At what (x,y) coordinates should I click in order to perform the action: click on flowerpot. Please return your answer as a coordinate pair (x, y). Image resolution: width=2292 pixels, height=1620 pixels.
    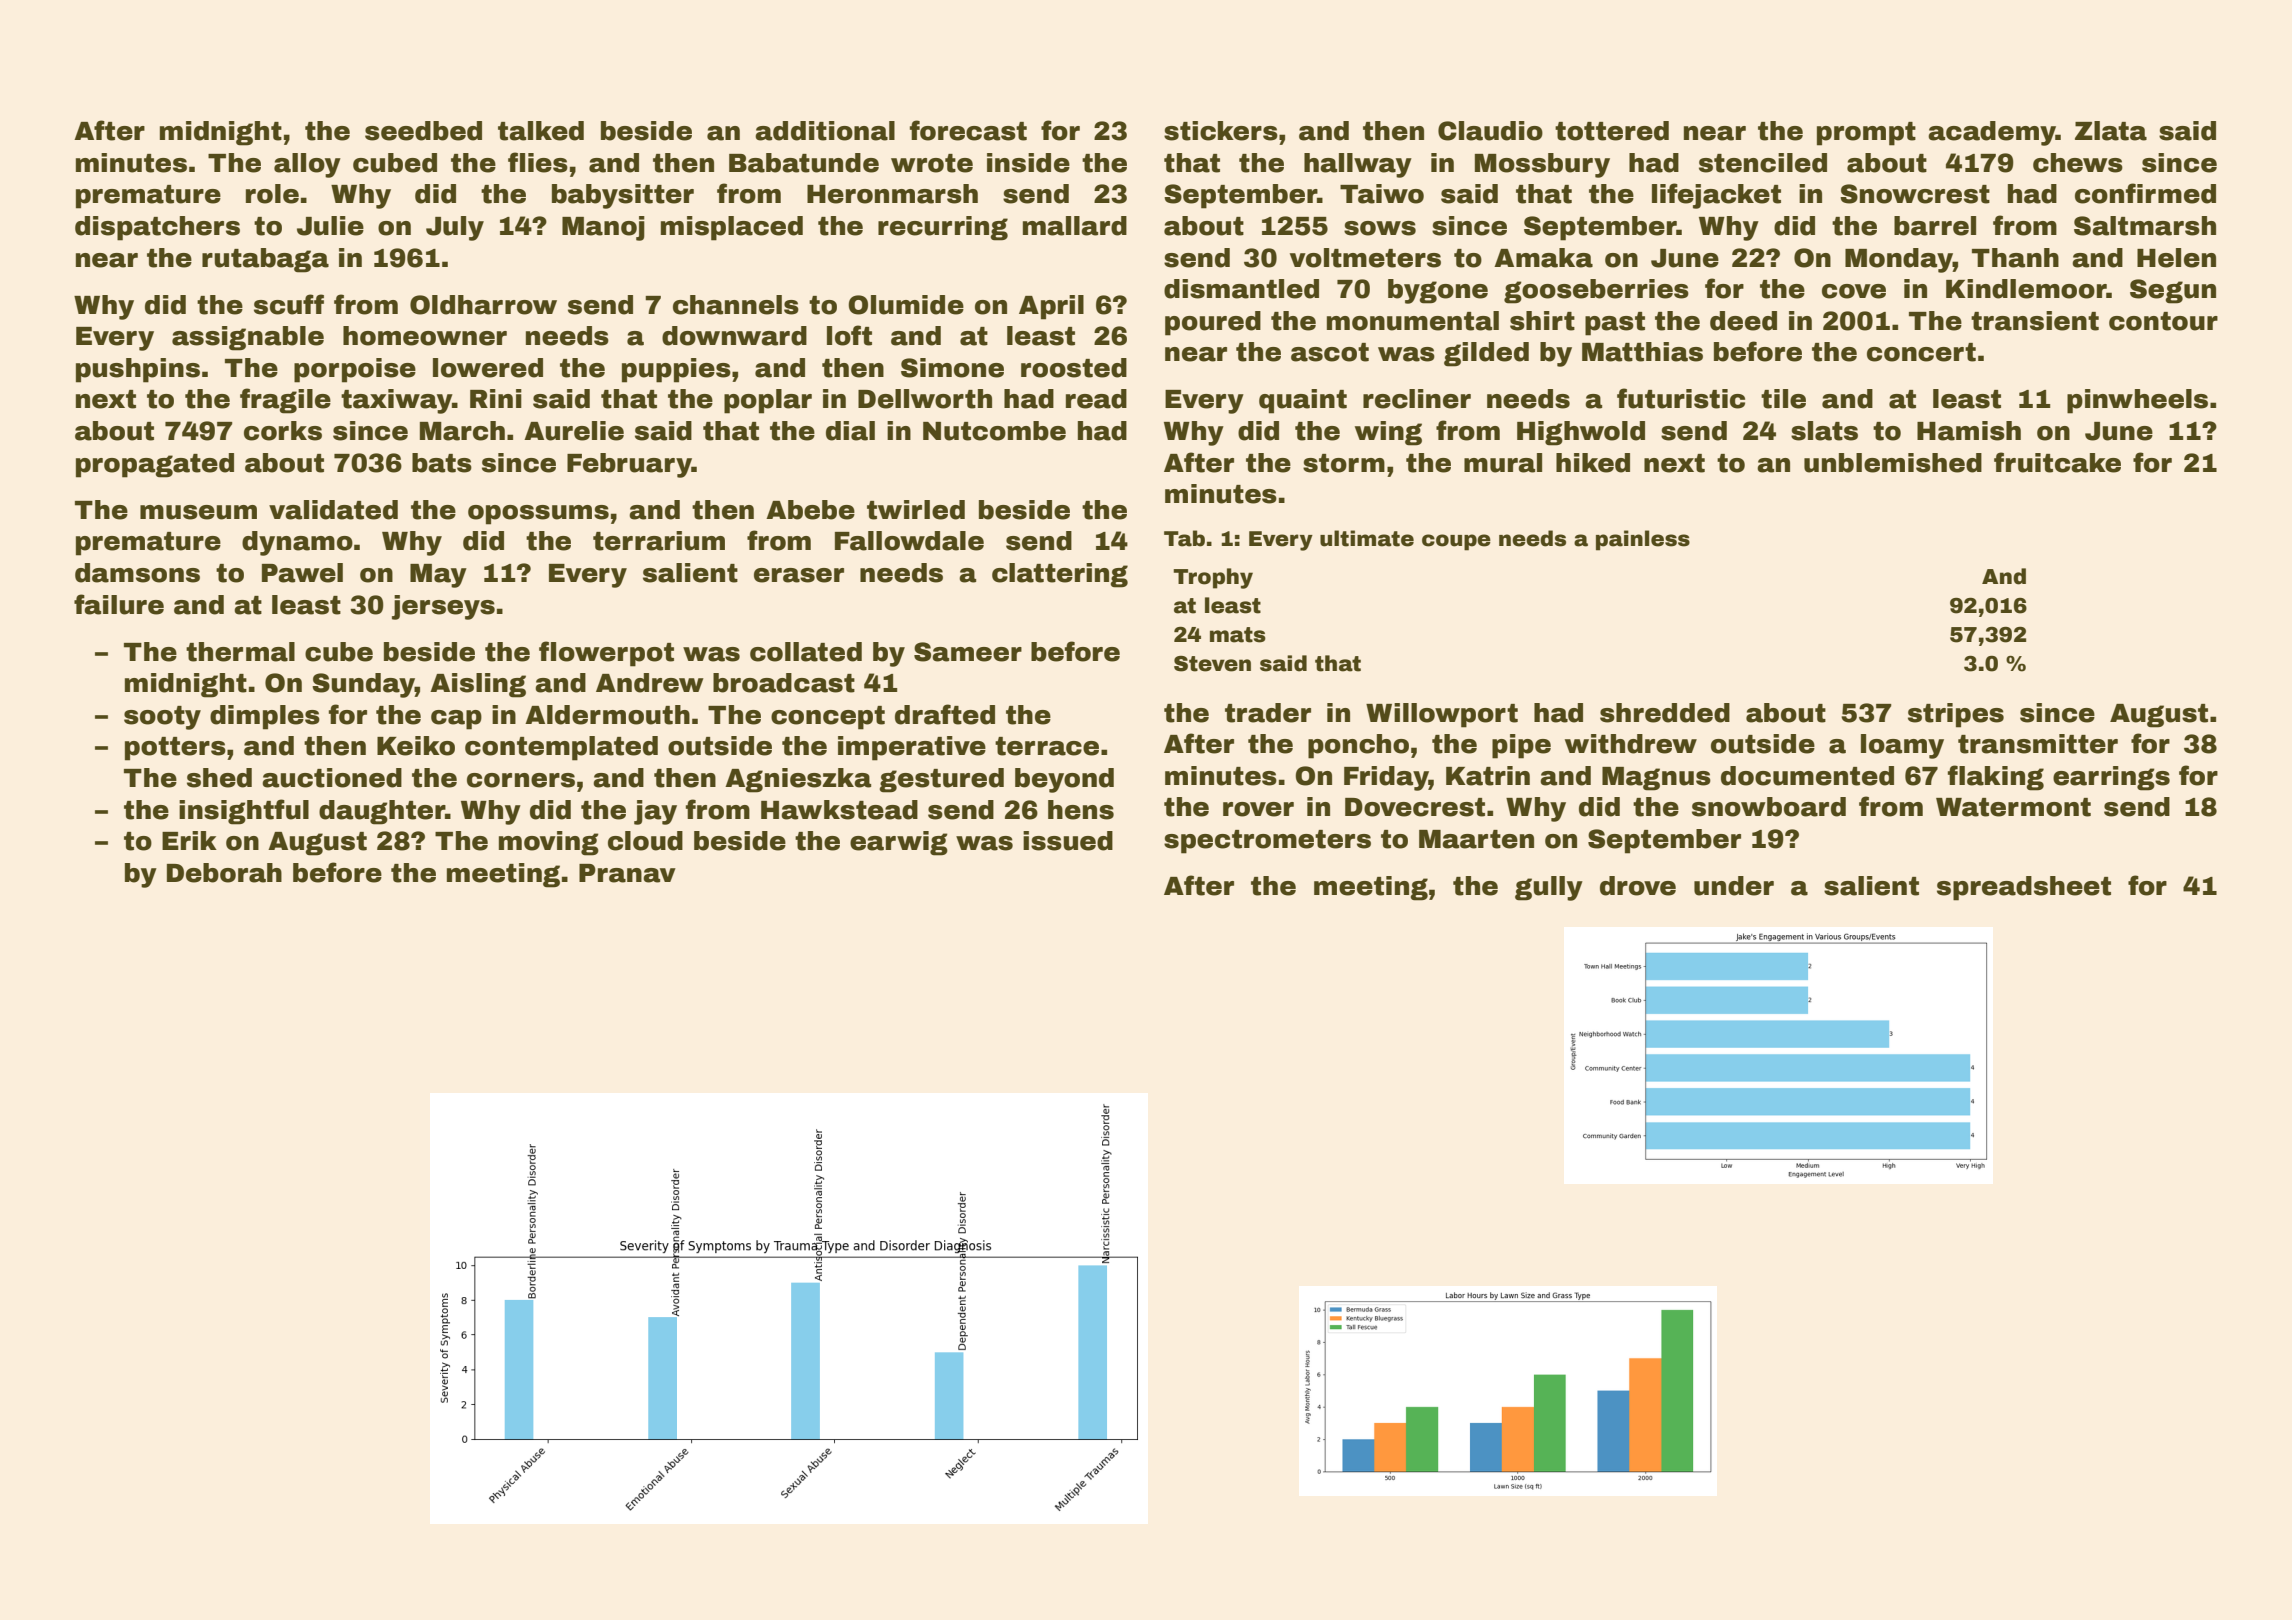
    Looking at the image, I should click on (606, 654).
